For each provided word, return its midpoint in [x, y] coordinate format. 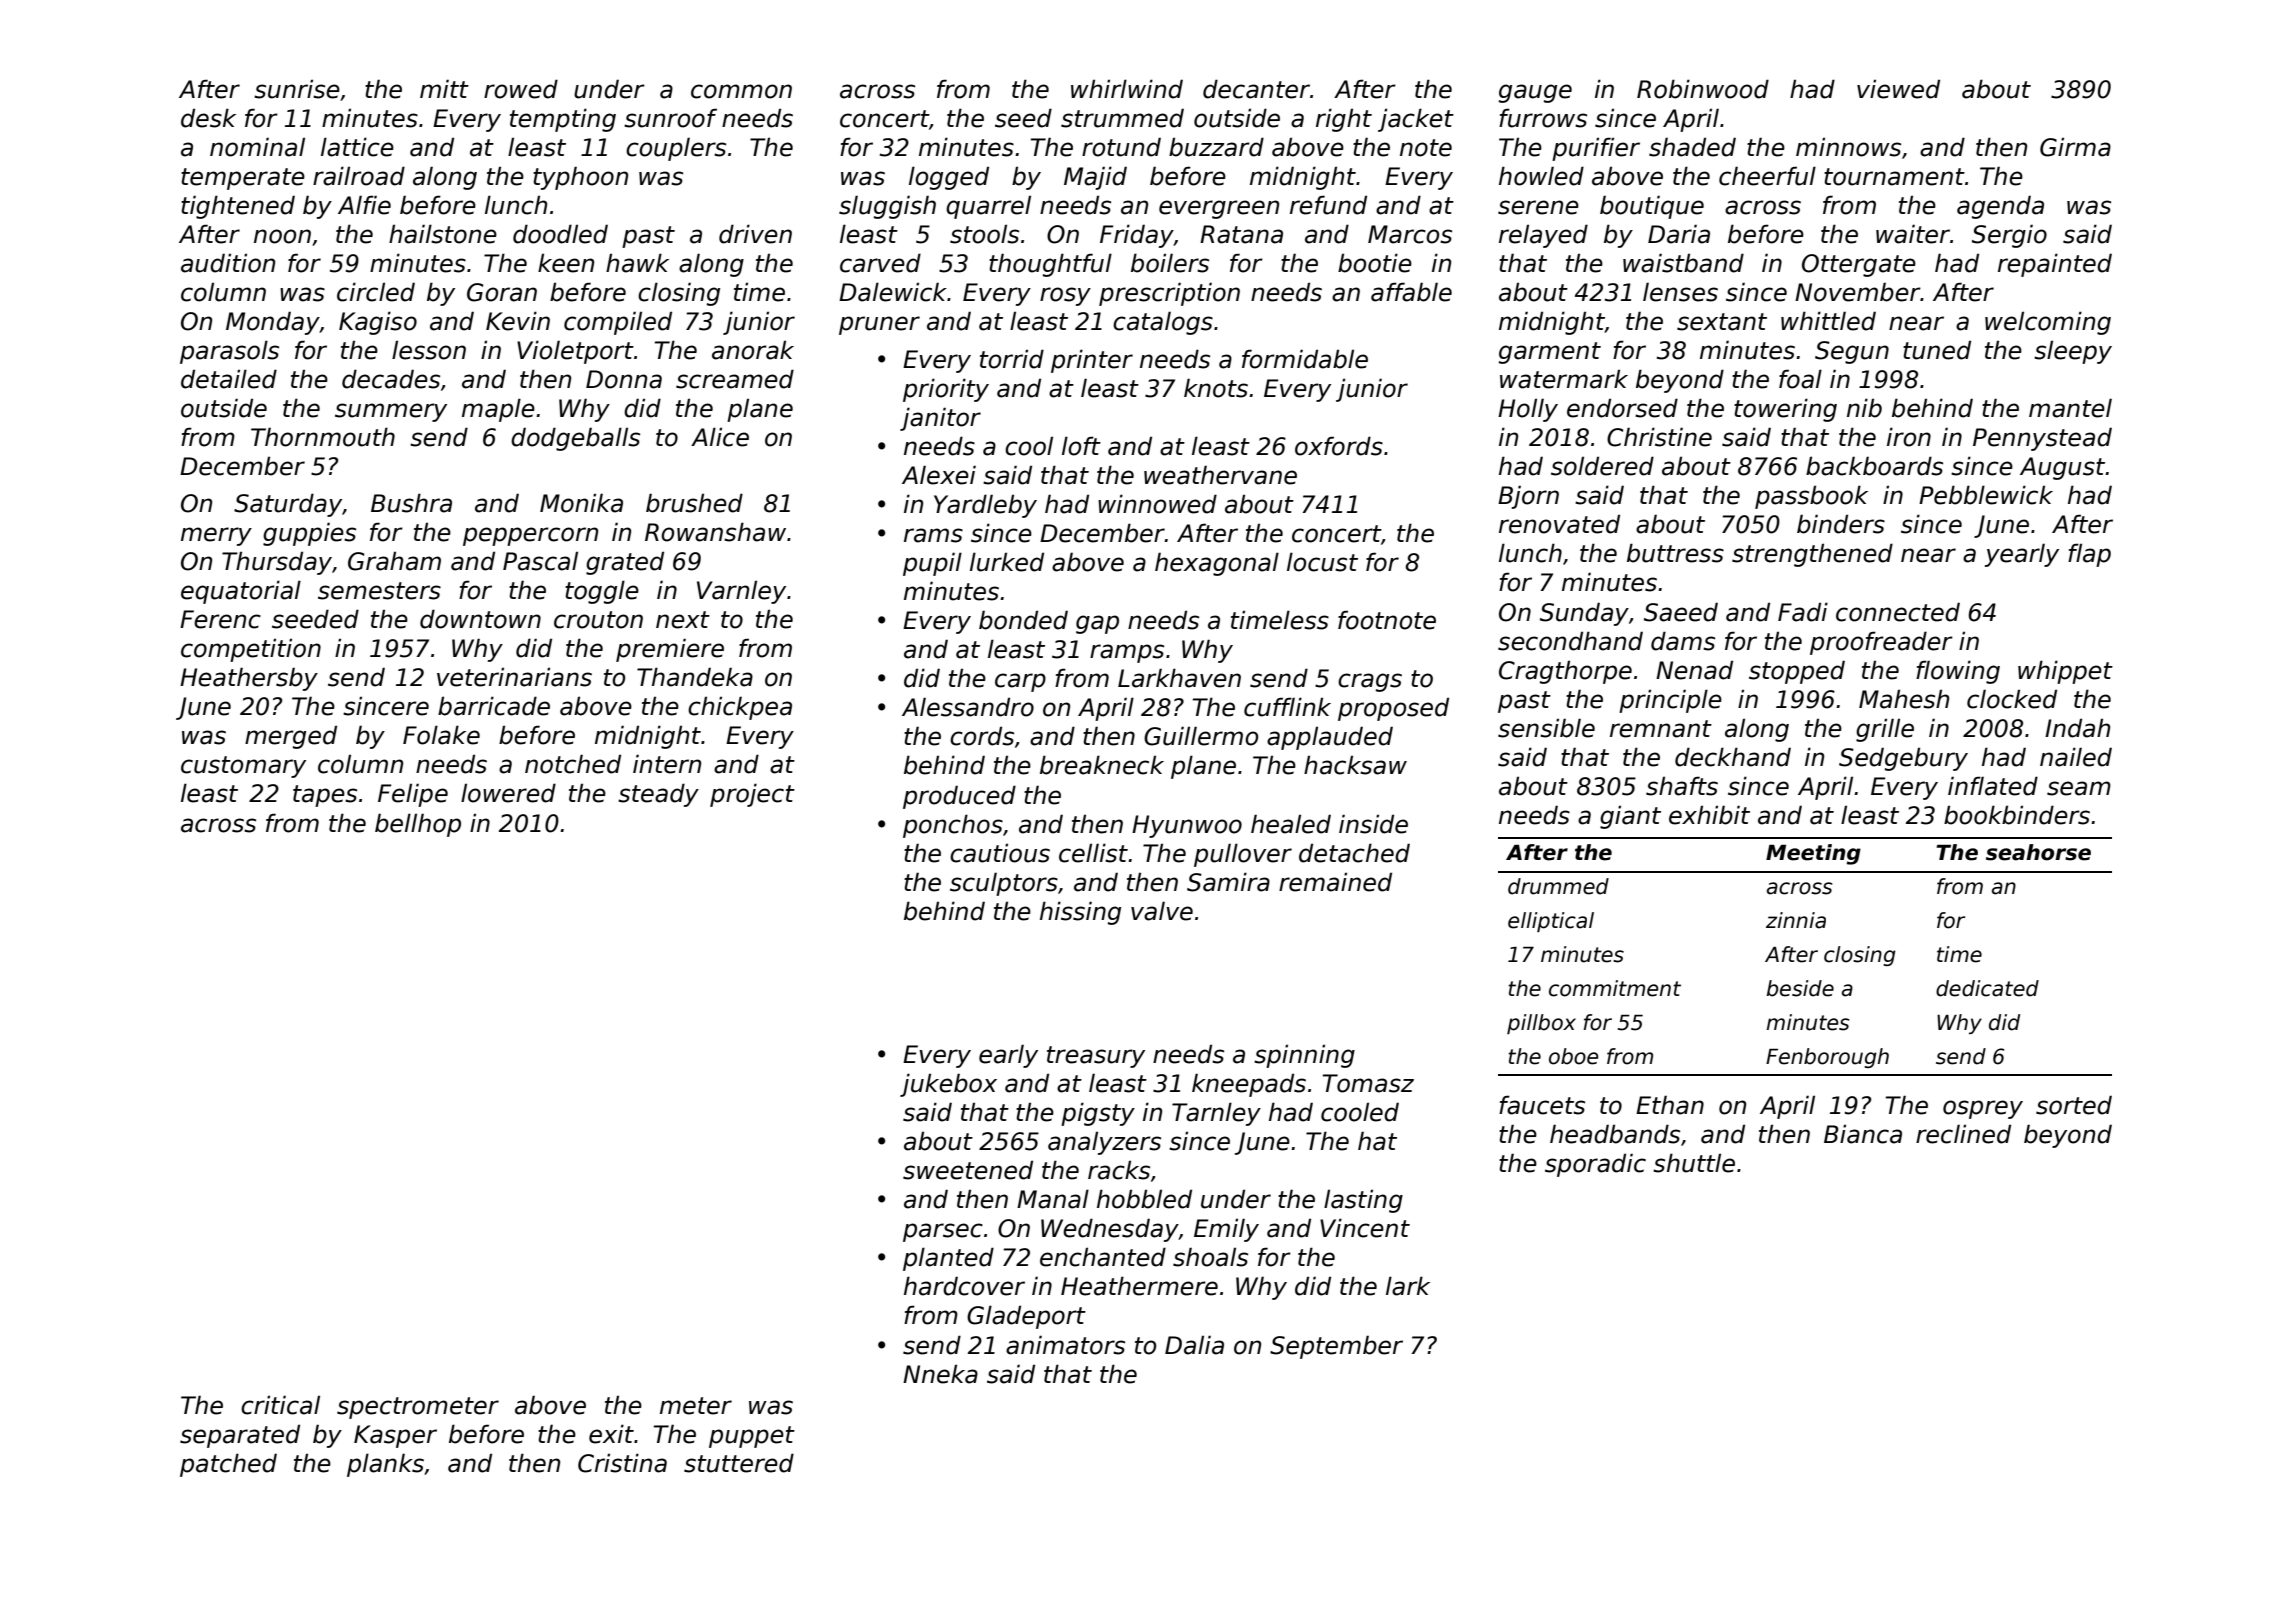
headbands [1615, 1134]
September [1336, 1347]
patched [228, 1465]
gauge [1535, 93]
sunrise [297, 89]
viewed [1898, 89]
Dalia [1194, 1345]
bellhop [418, 825]
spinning [1304, 1056]
